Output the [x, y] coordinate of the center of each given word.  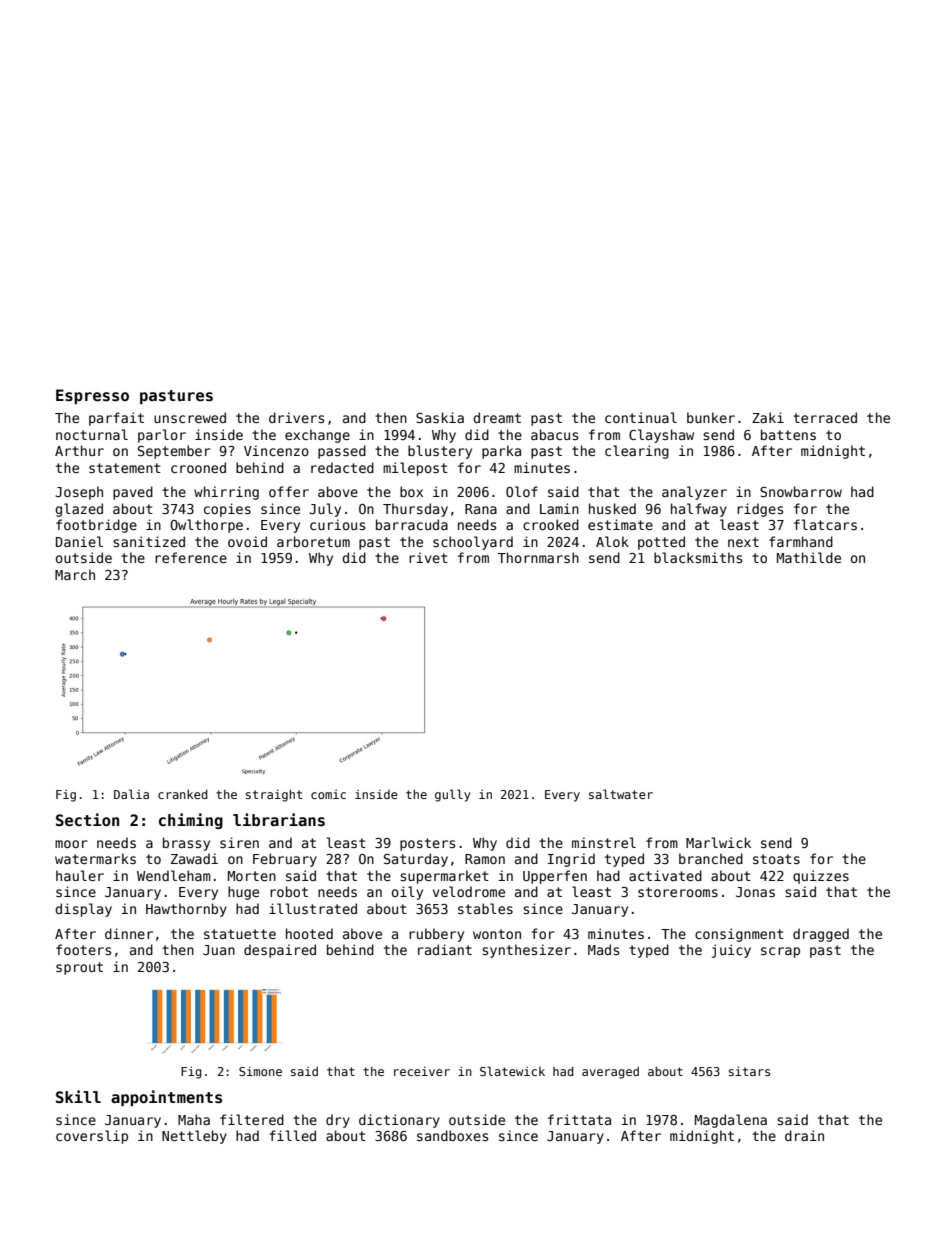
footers [83, 949]
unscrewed [190, 417]
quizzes [821, 877]
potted [661, 543]
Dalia [131, 794]
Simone [260, 1071]
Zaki [768, 417]
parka [501, 452]
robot [289, 891]
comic [328, 794]
